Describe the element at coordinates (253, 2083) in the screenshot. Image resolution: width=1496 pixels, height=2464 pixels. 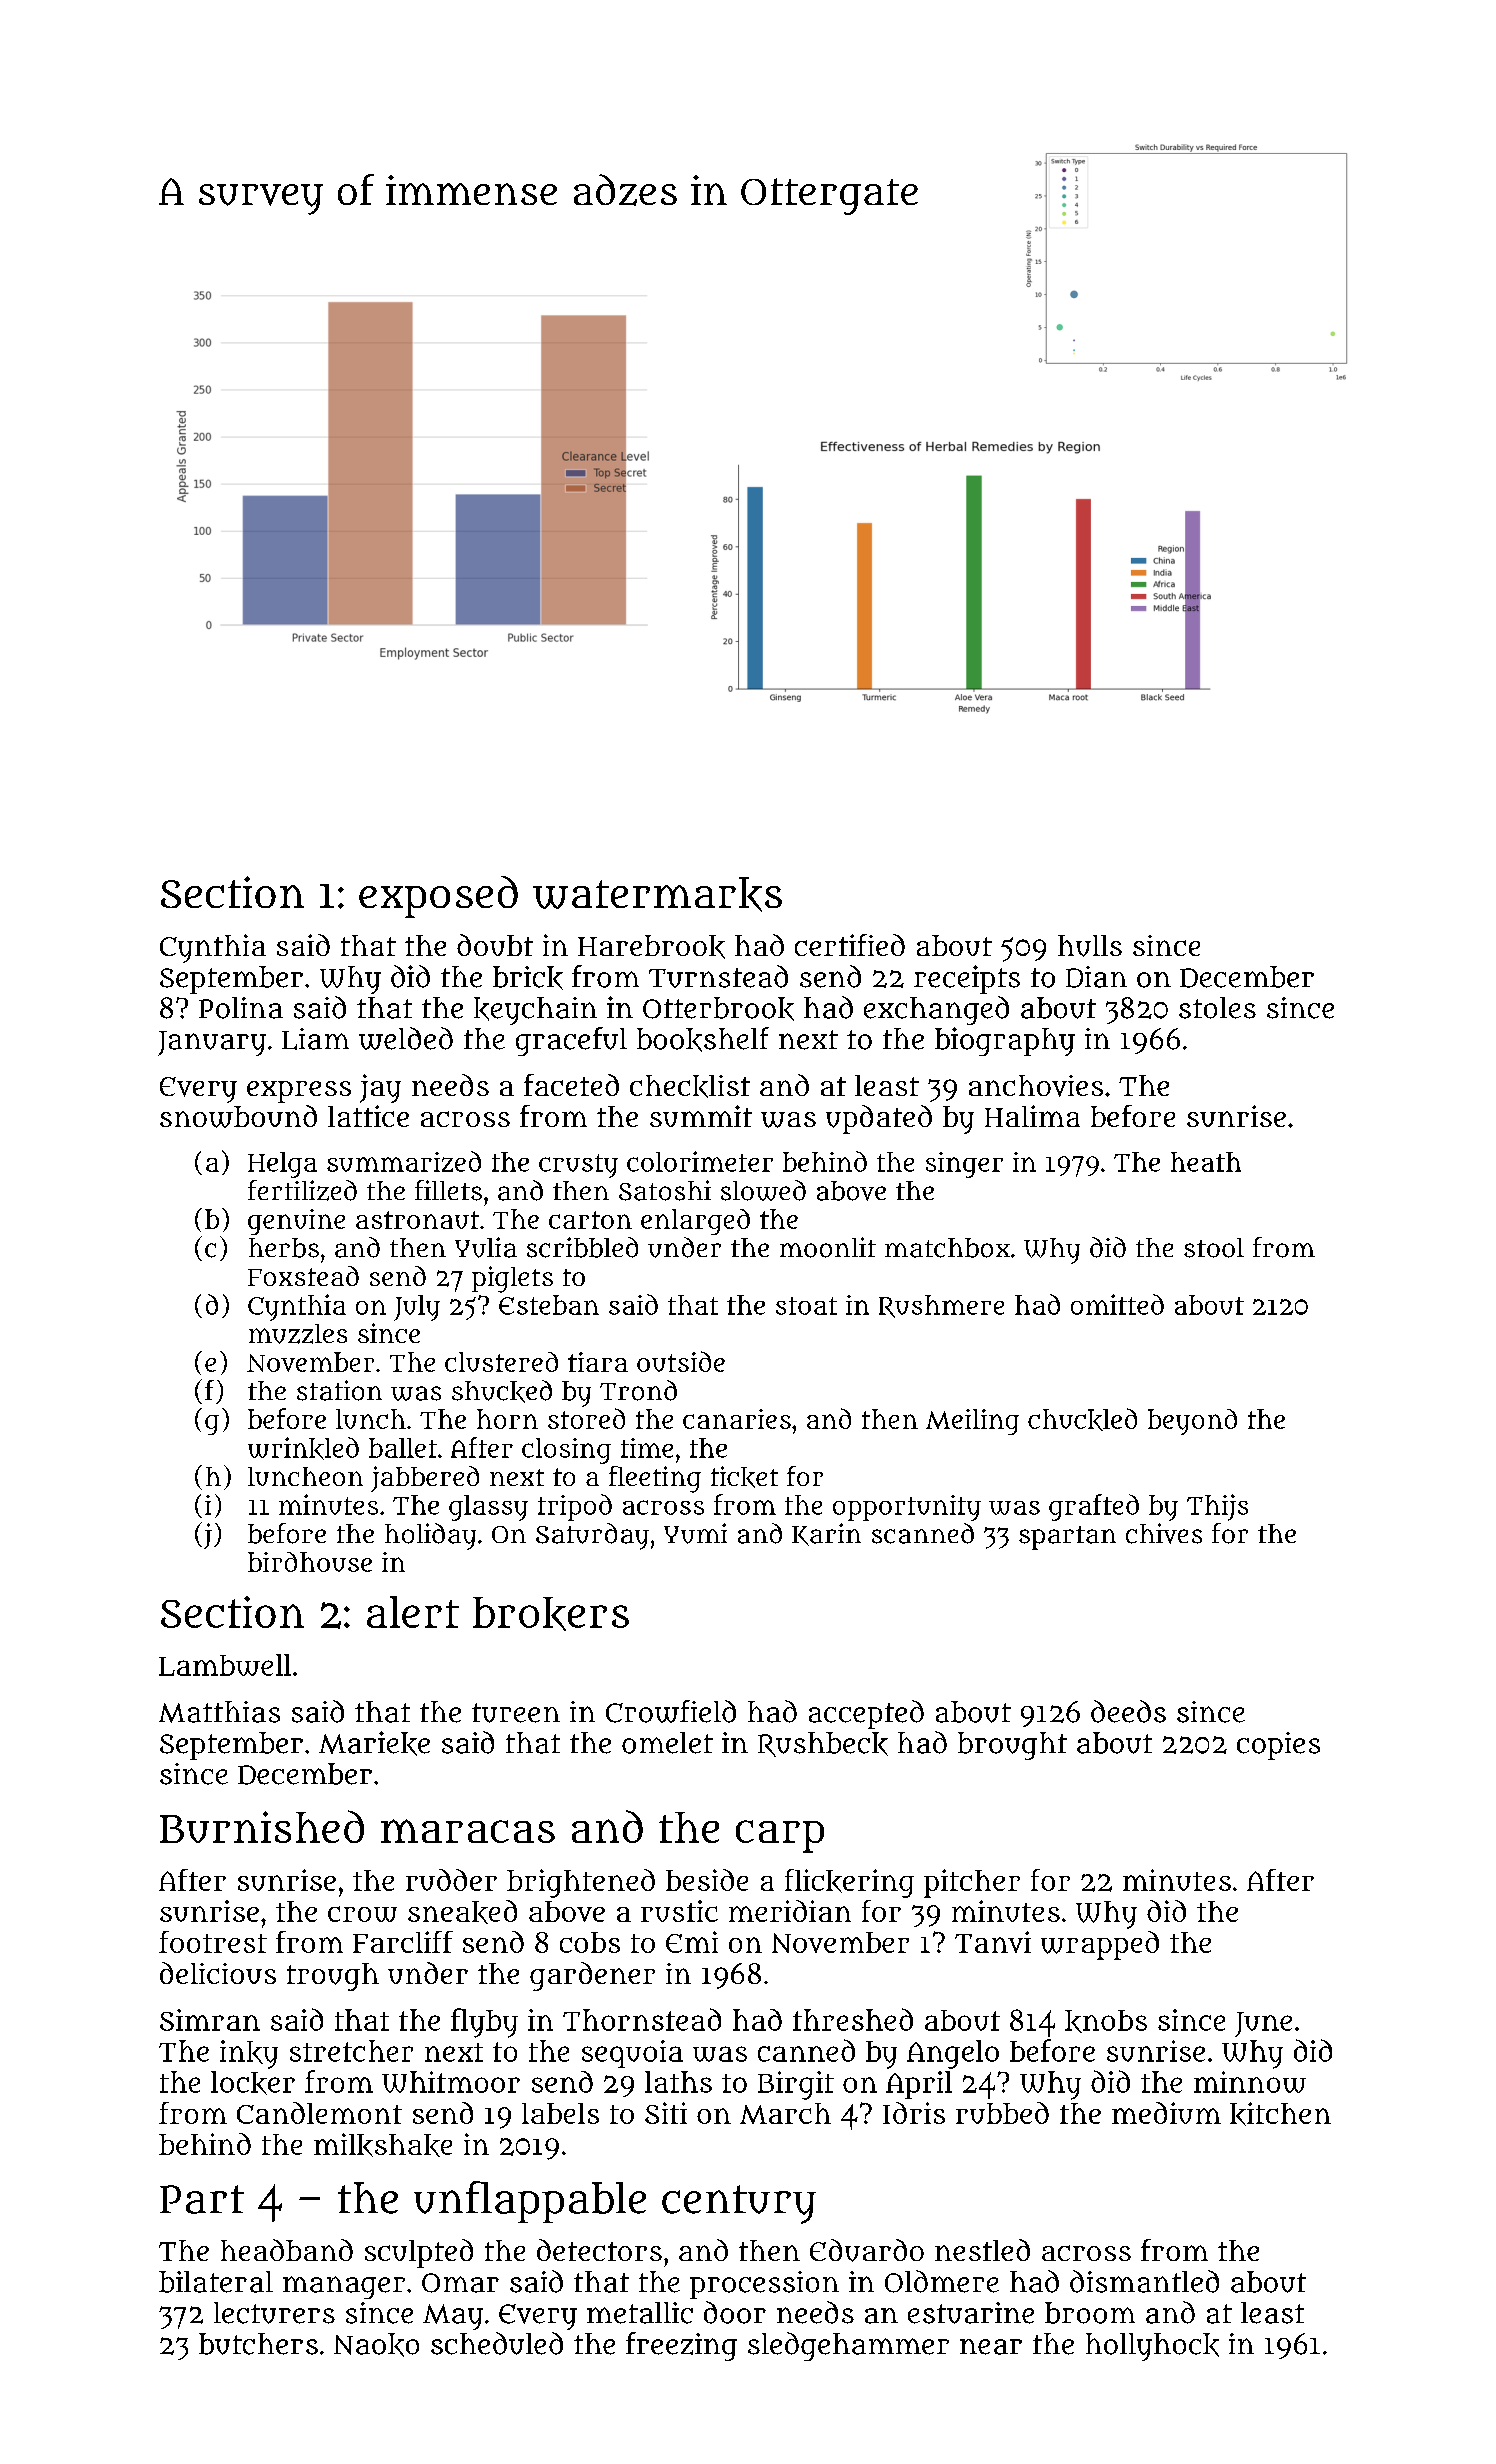
I see `locker` at that location.
